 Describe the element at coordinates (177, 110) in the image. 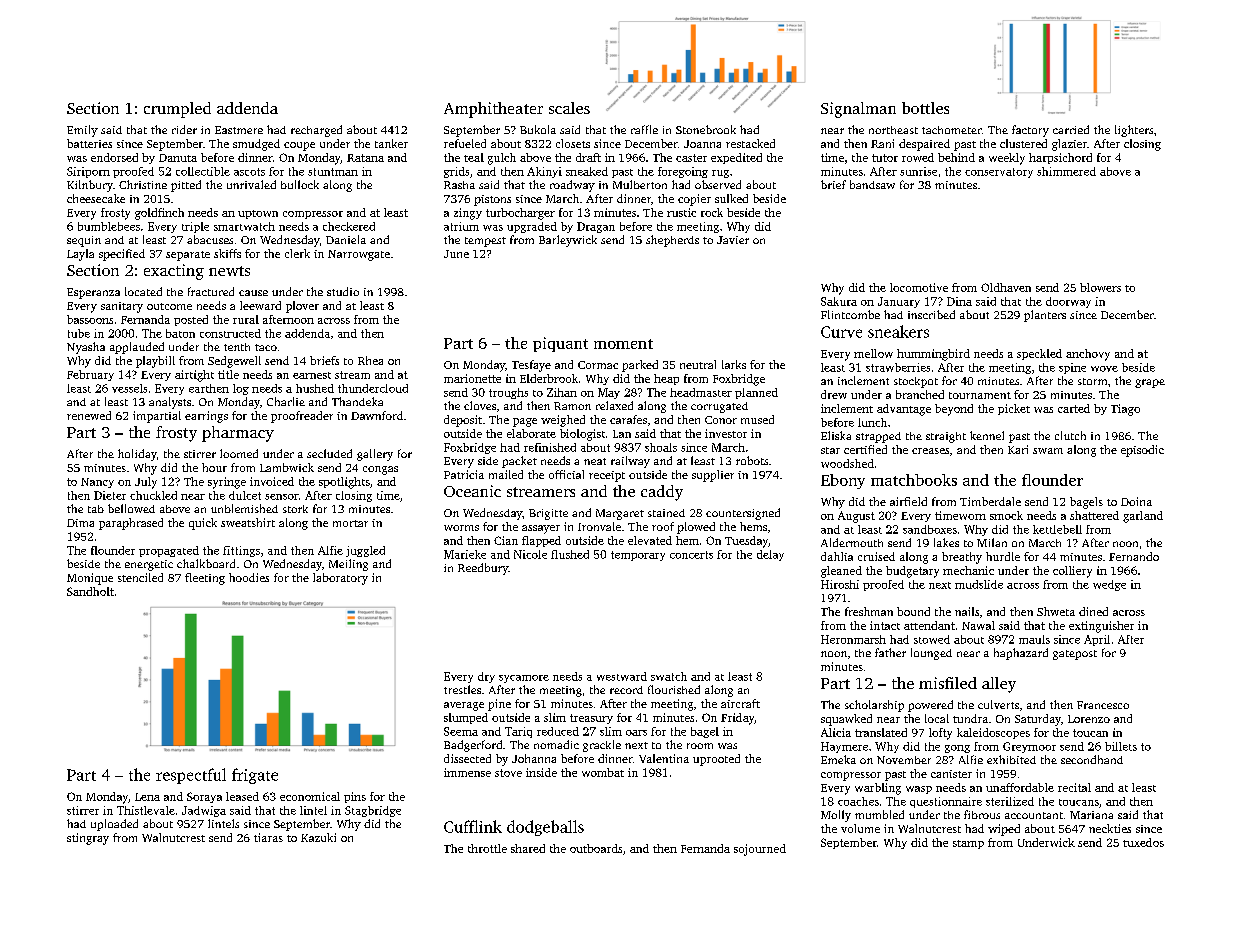

I see `crumpled` at that location.
